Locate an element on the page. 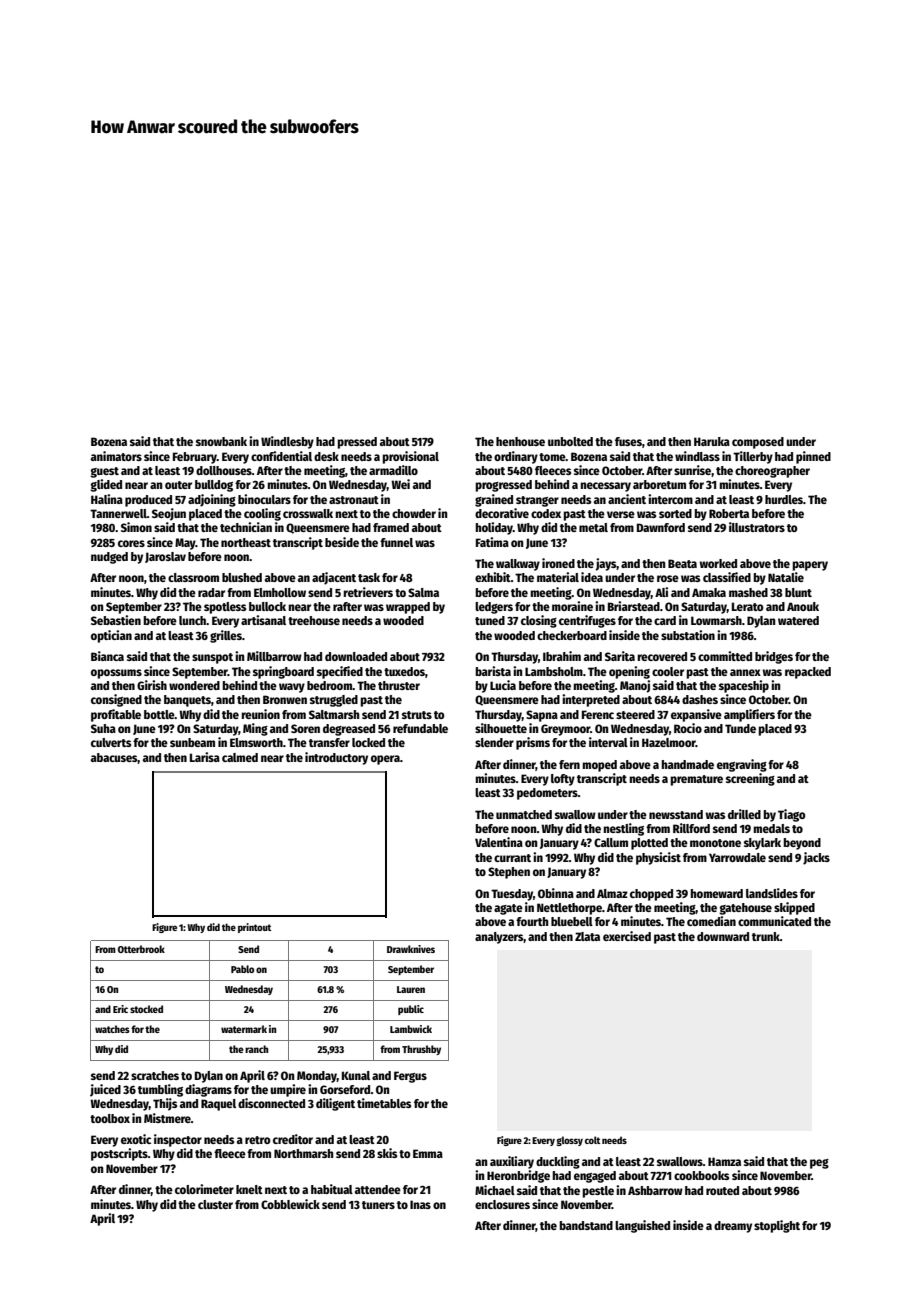  Inas is located at coordinates (420, 1204).
